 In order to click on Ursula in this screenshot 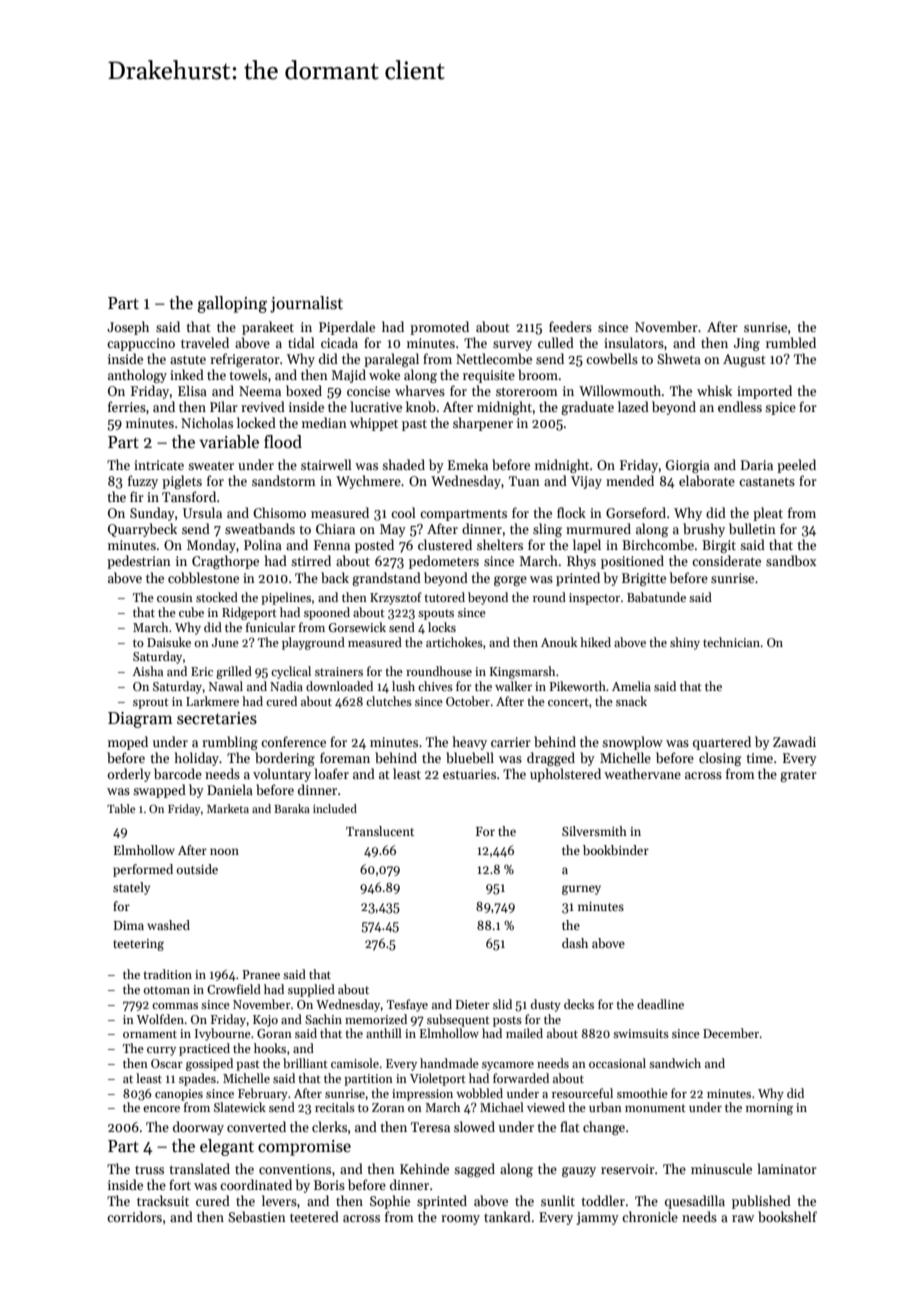, I will do `click(202, 512)`.
